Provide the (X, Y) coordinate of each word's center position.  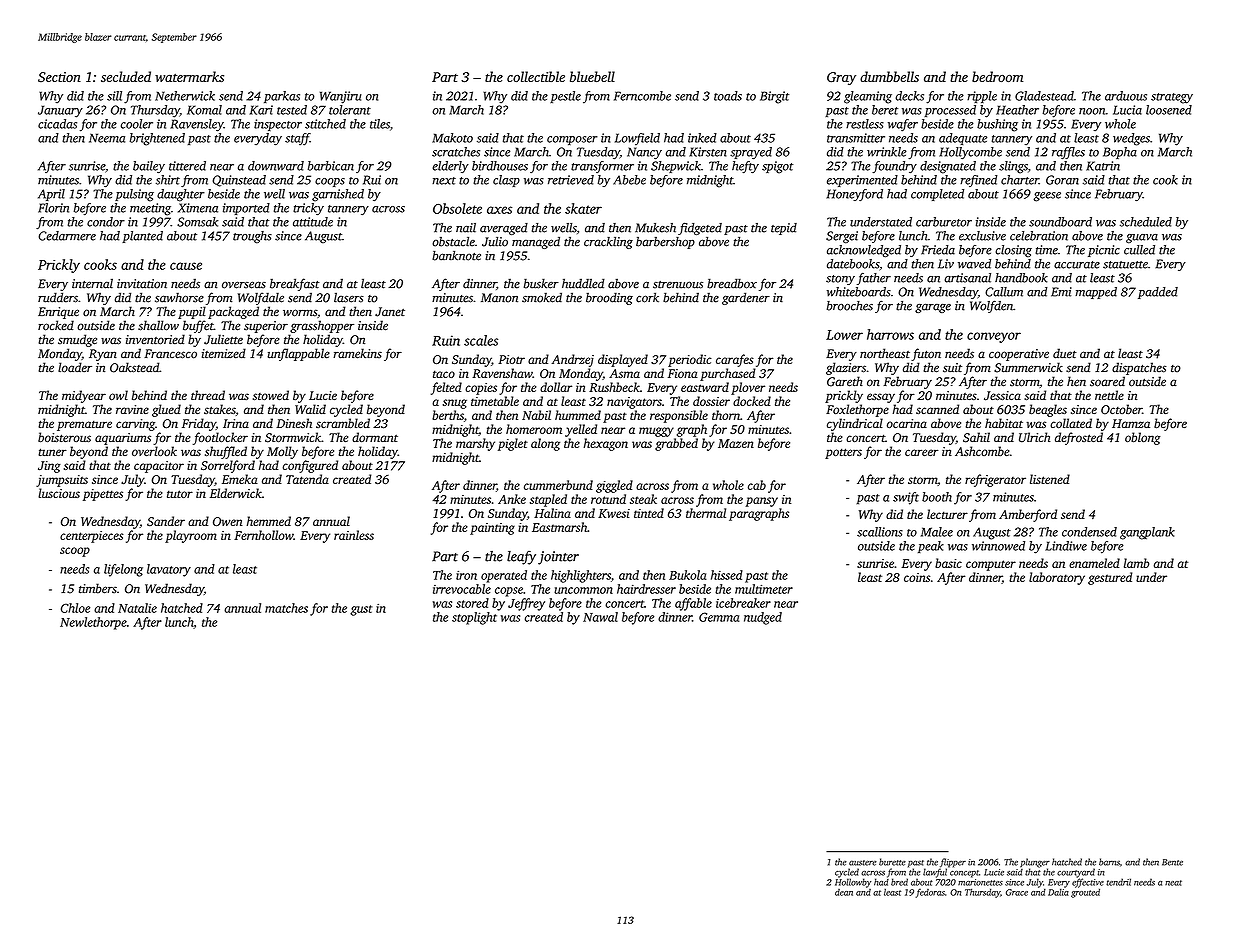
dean (844, 892)
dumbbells (889, 76)
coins (917, 577)
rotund (608, 499)
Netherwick (185, 96)
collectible (536, 76)
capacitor (159, 467)
